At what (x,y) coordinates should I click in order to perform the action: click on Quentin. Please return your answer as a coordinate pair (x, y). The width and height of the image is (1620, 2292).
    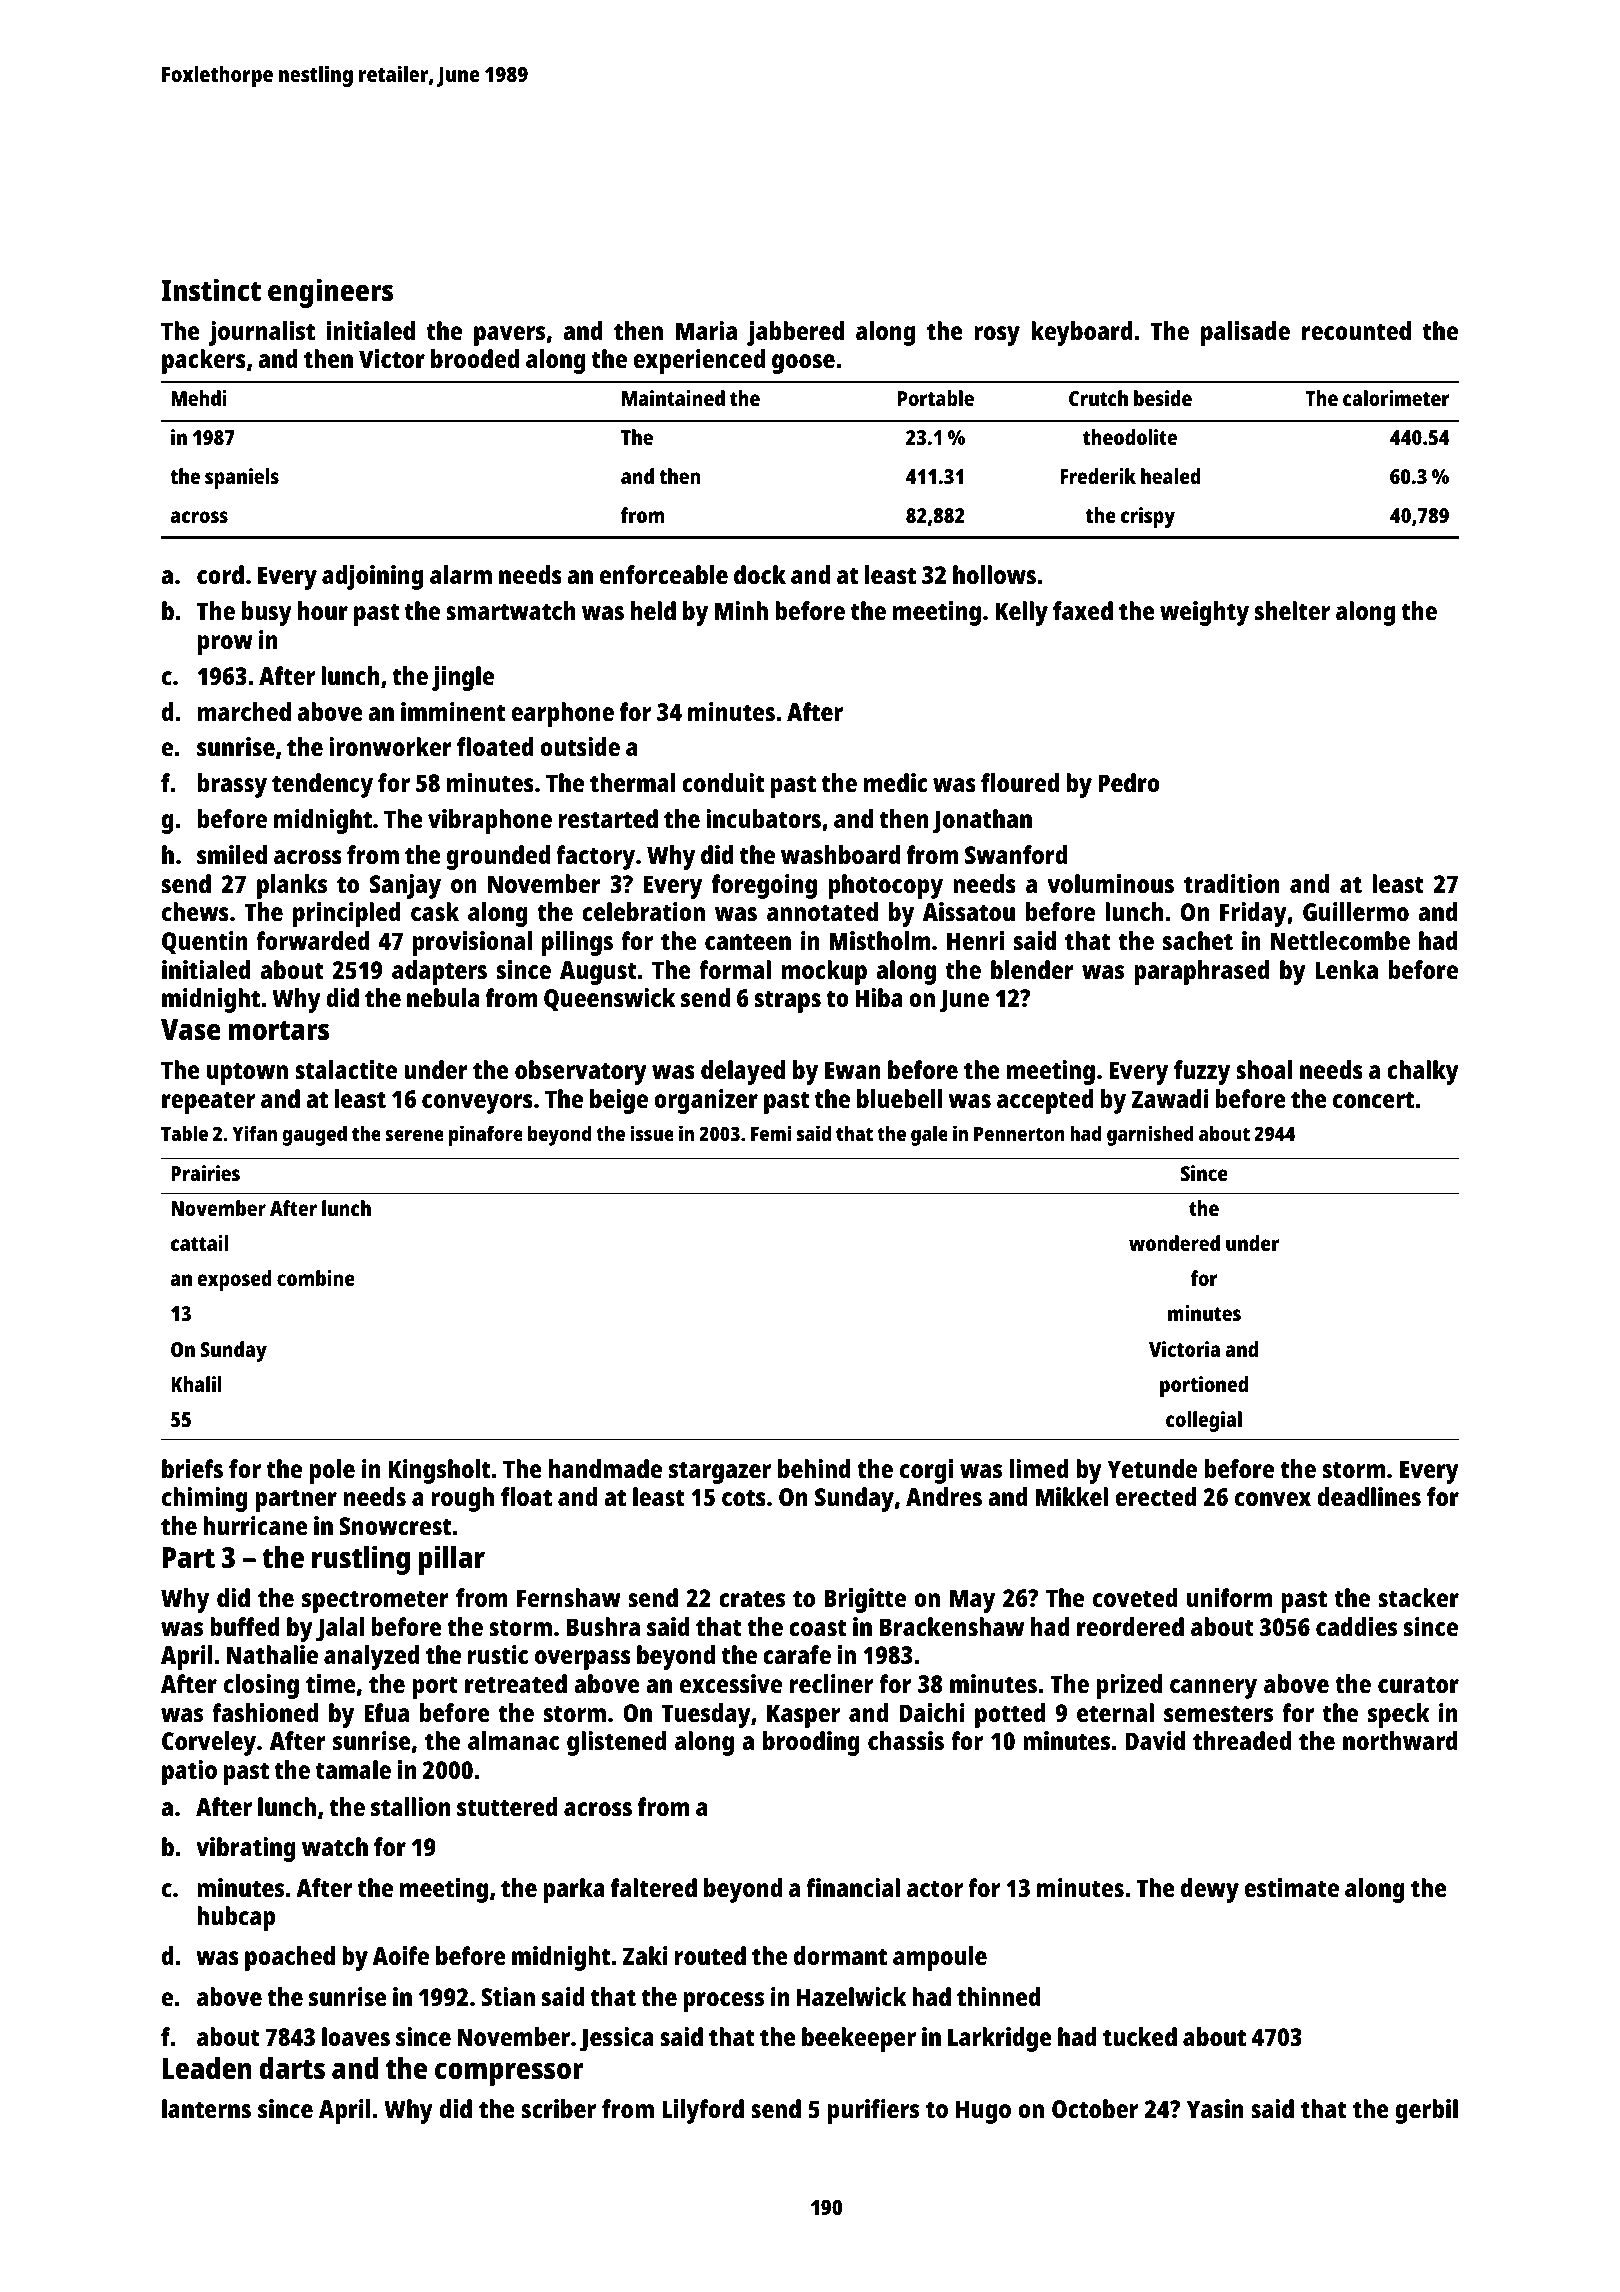
    Looking at the image, I should click on (205, 942).
